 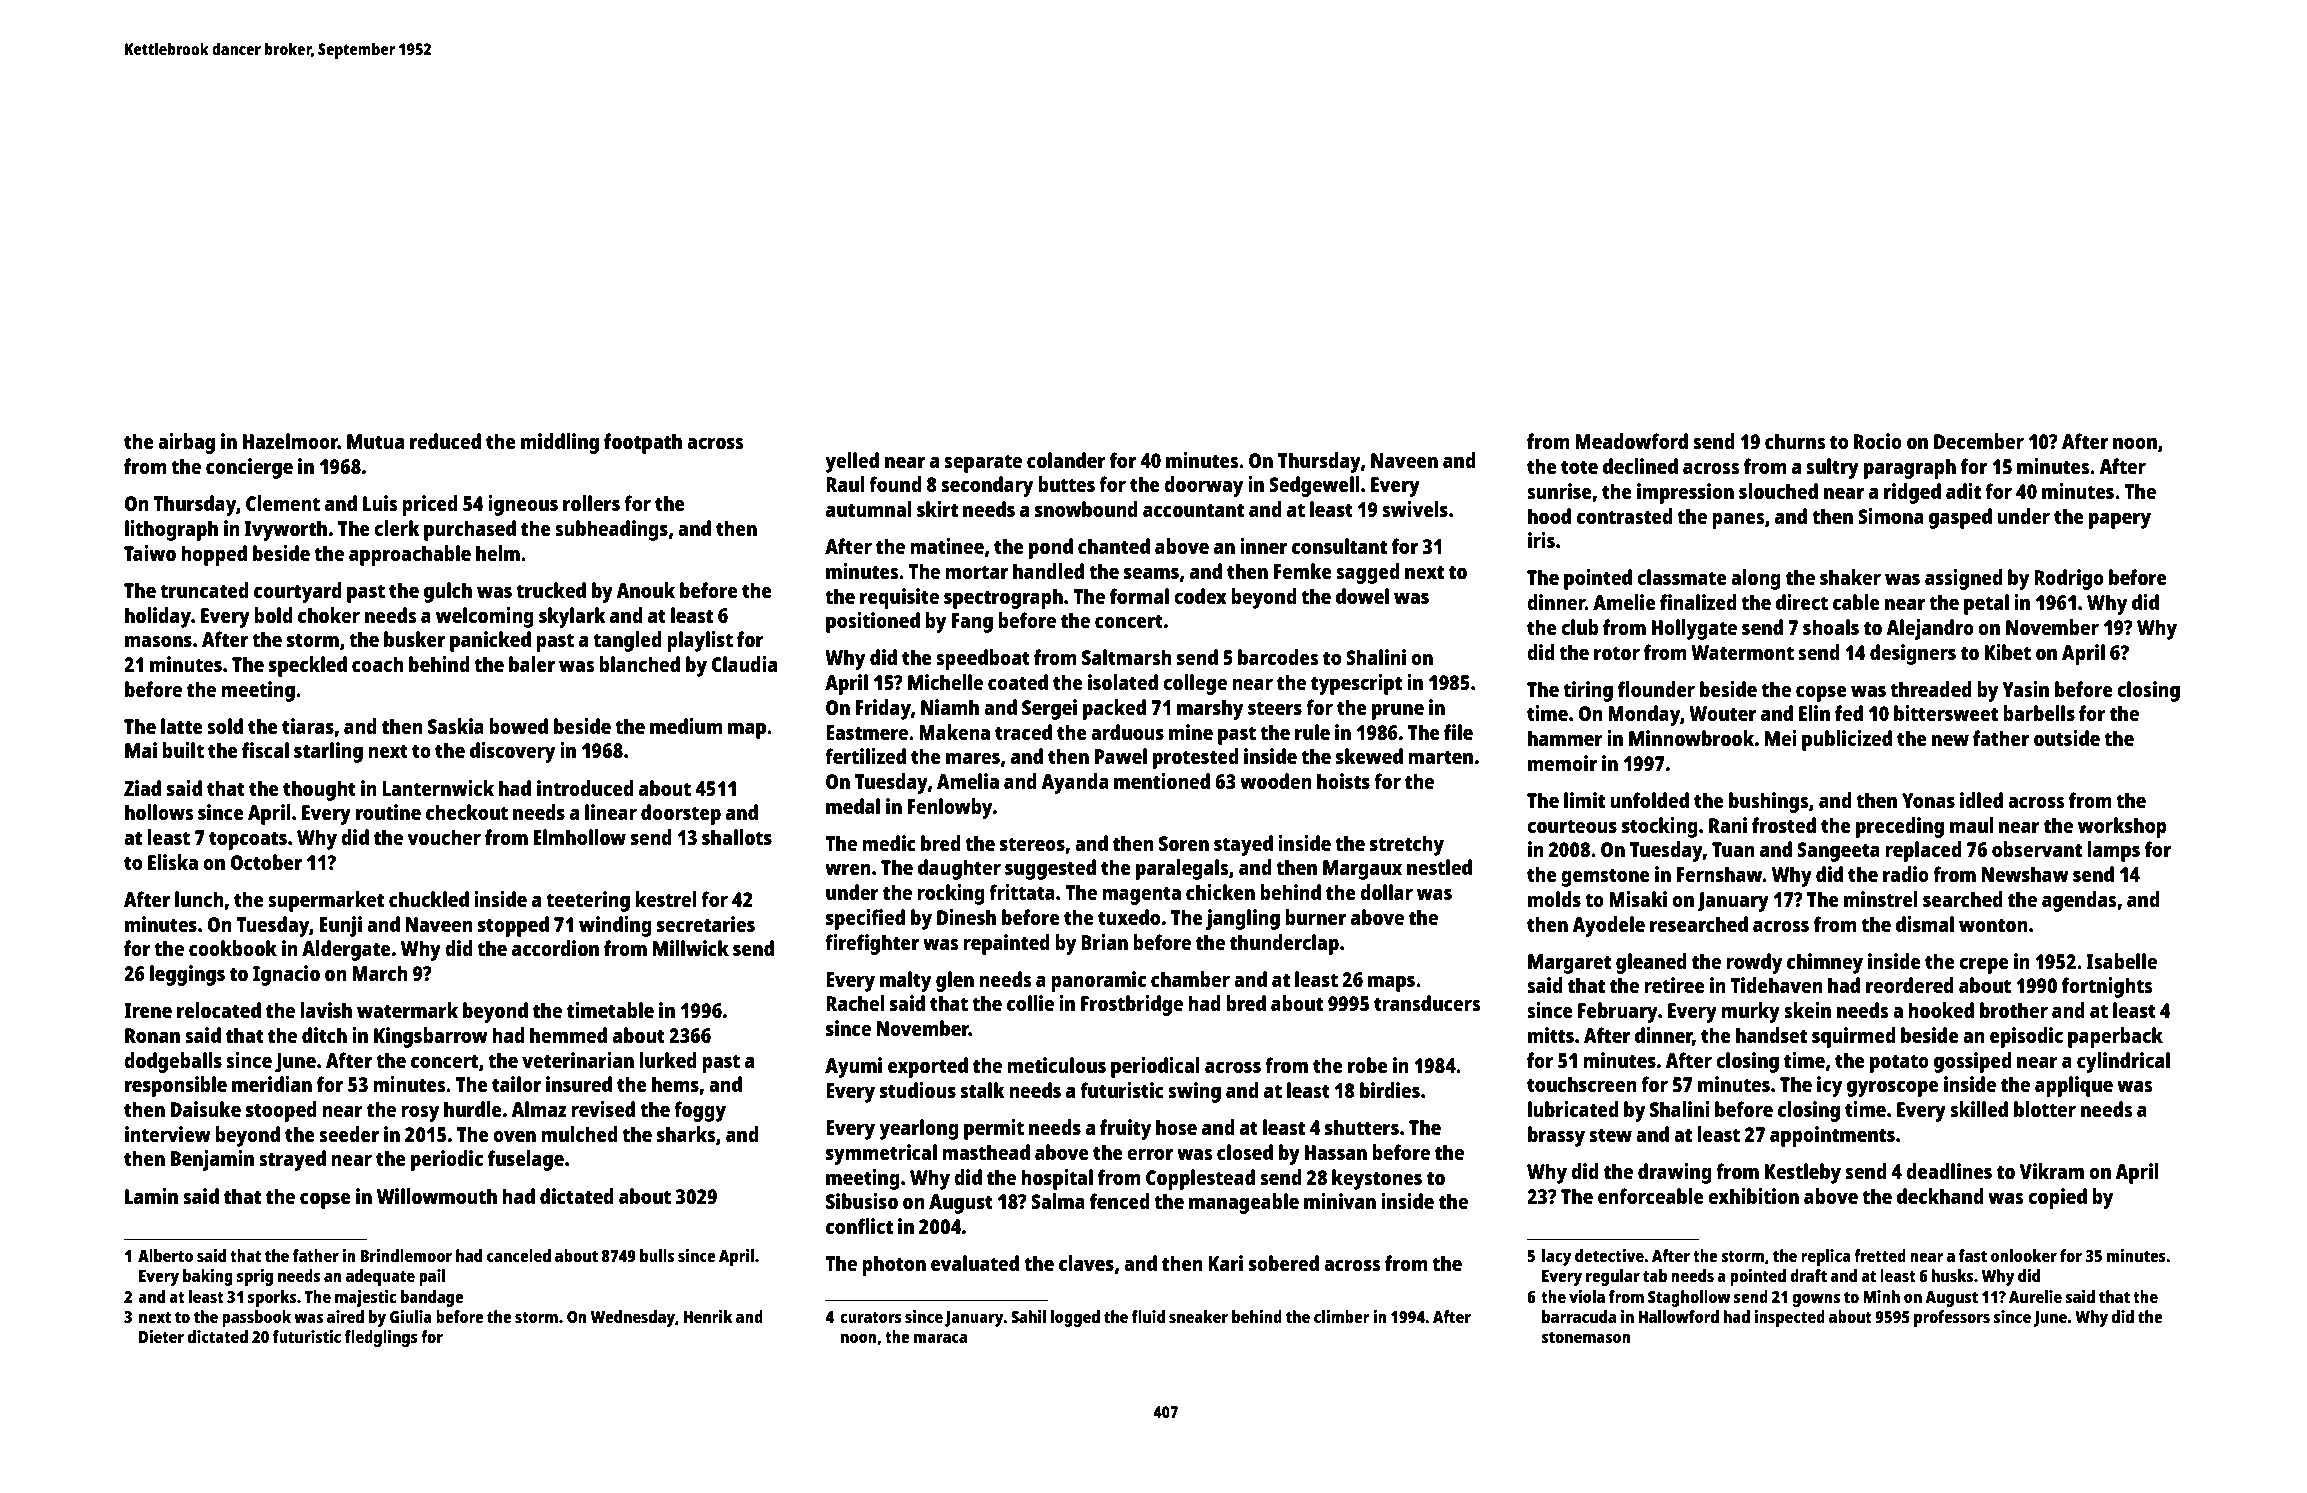 What do you see at coordinates (1691, 738) in the image?
I see `Minnowbrook` at bounding box center [1691, 738].
